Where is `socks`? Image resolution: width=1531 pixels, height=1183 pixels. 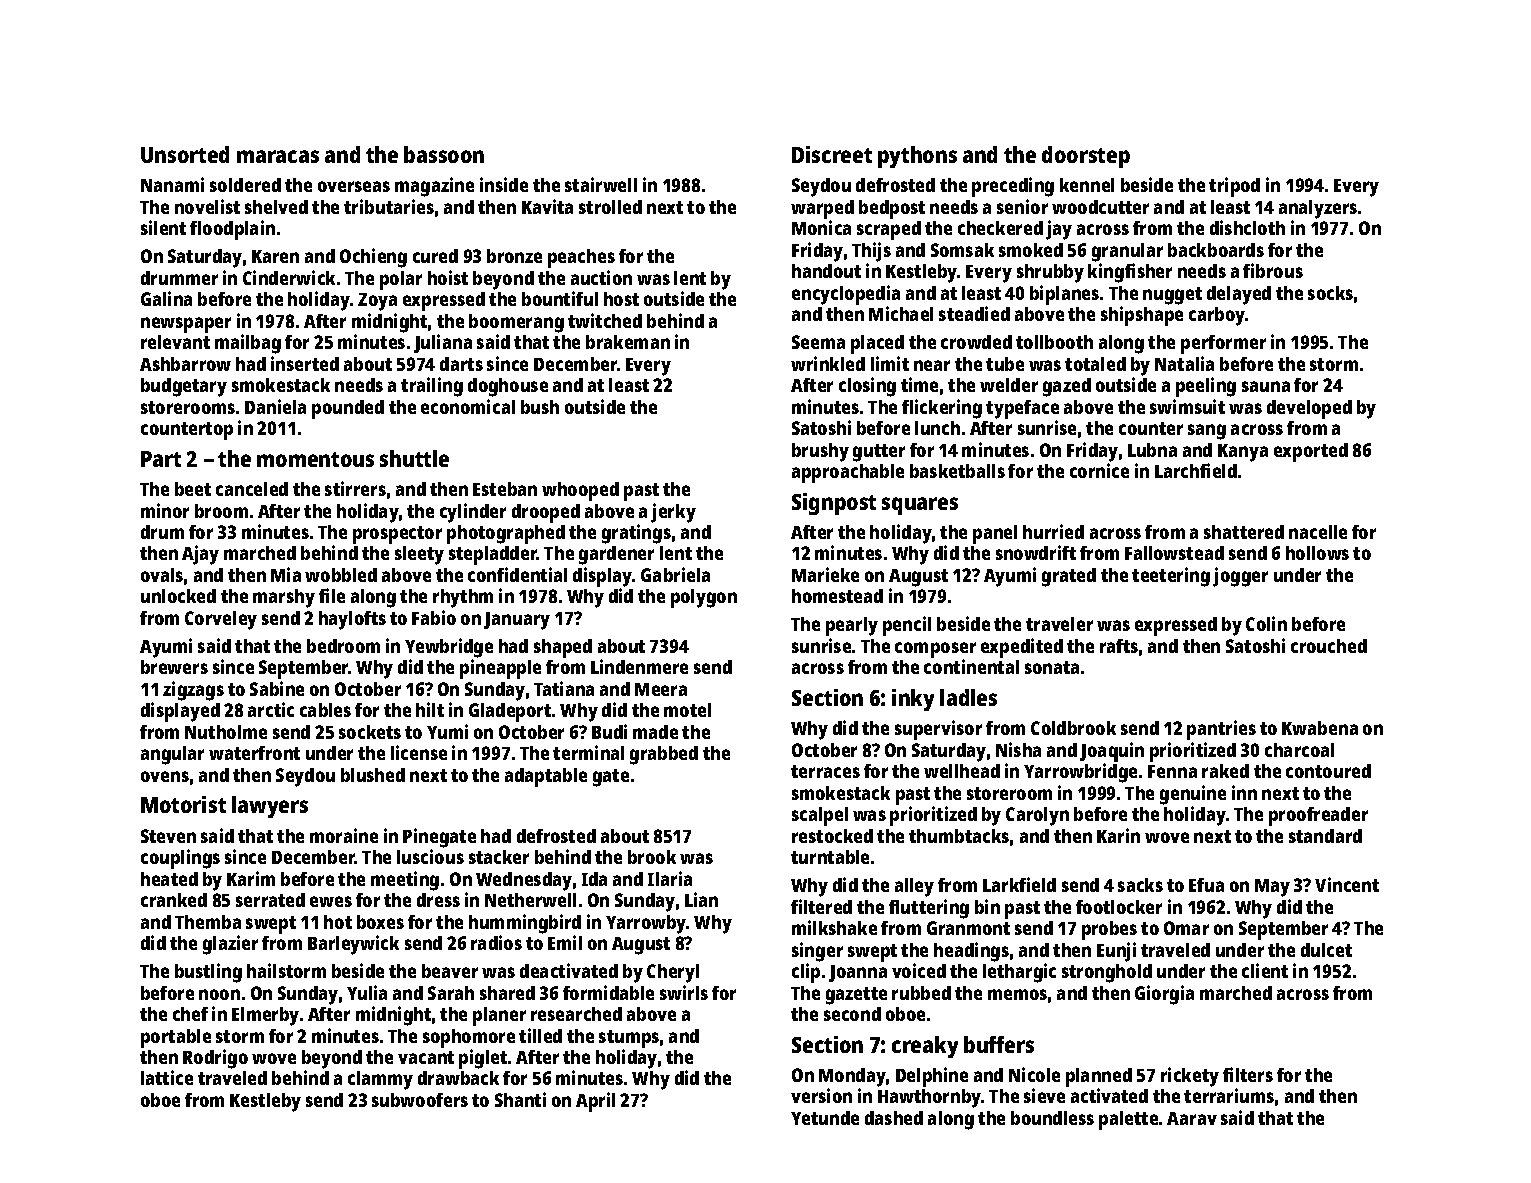
socks is located at coordinates (1330, 293).
